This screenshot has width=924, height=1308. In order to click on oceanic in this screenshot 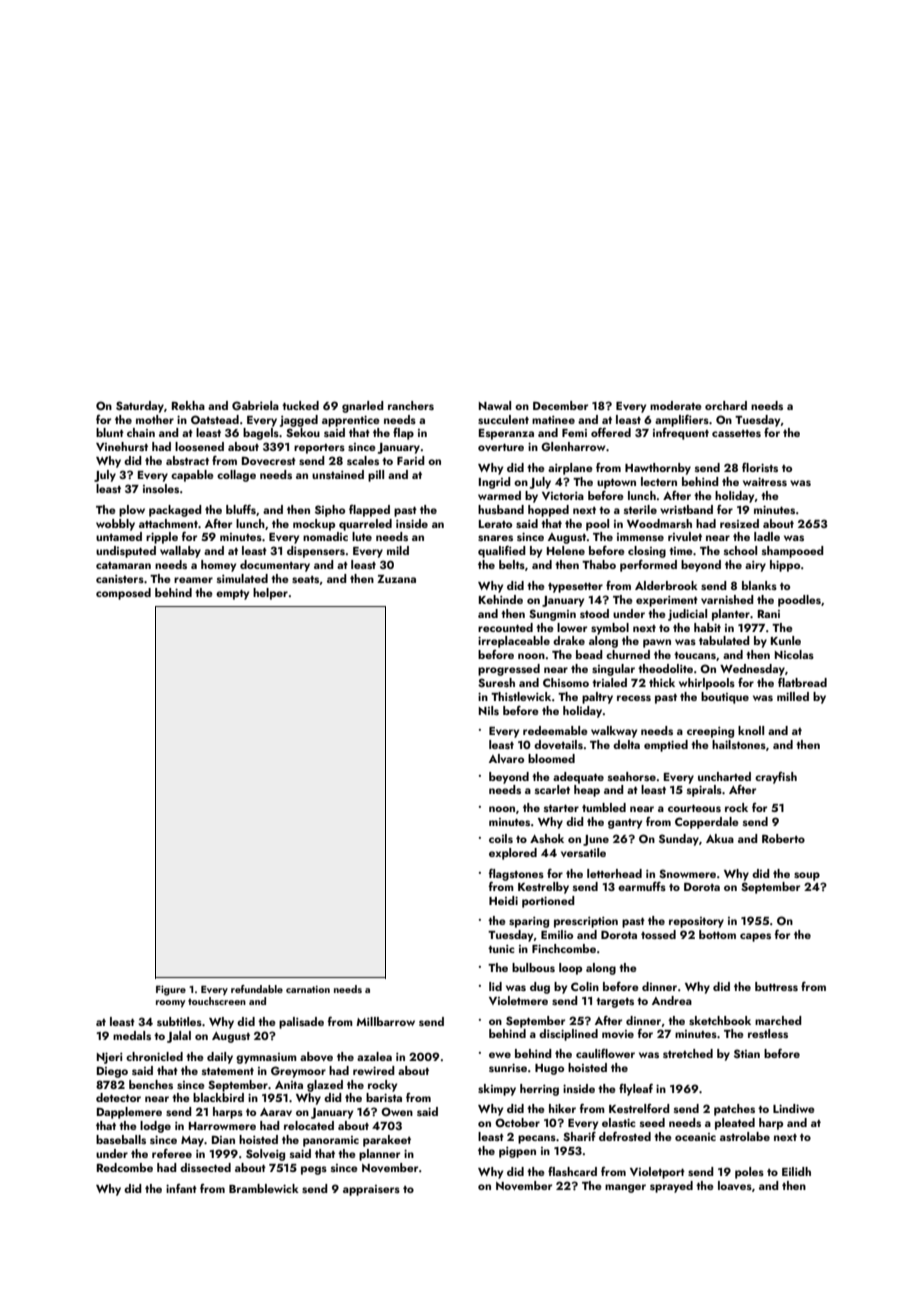, I will do `click(695, 1137)`.
